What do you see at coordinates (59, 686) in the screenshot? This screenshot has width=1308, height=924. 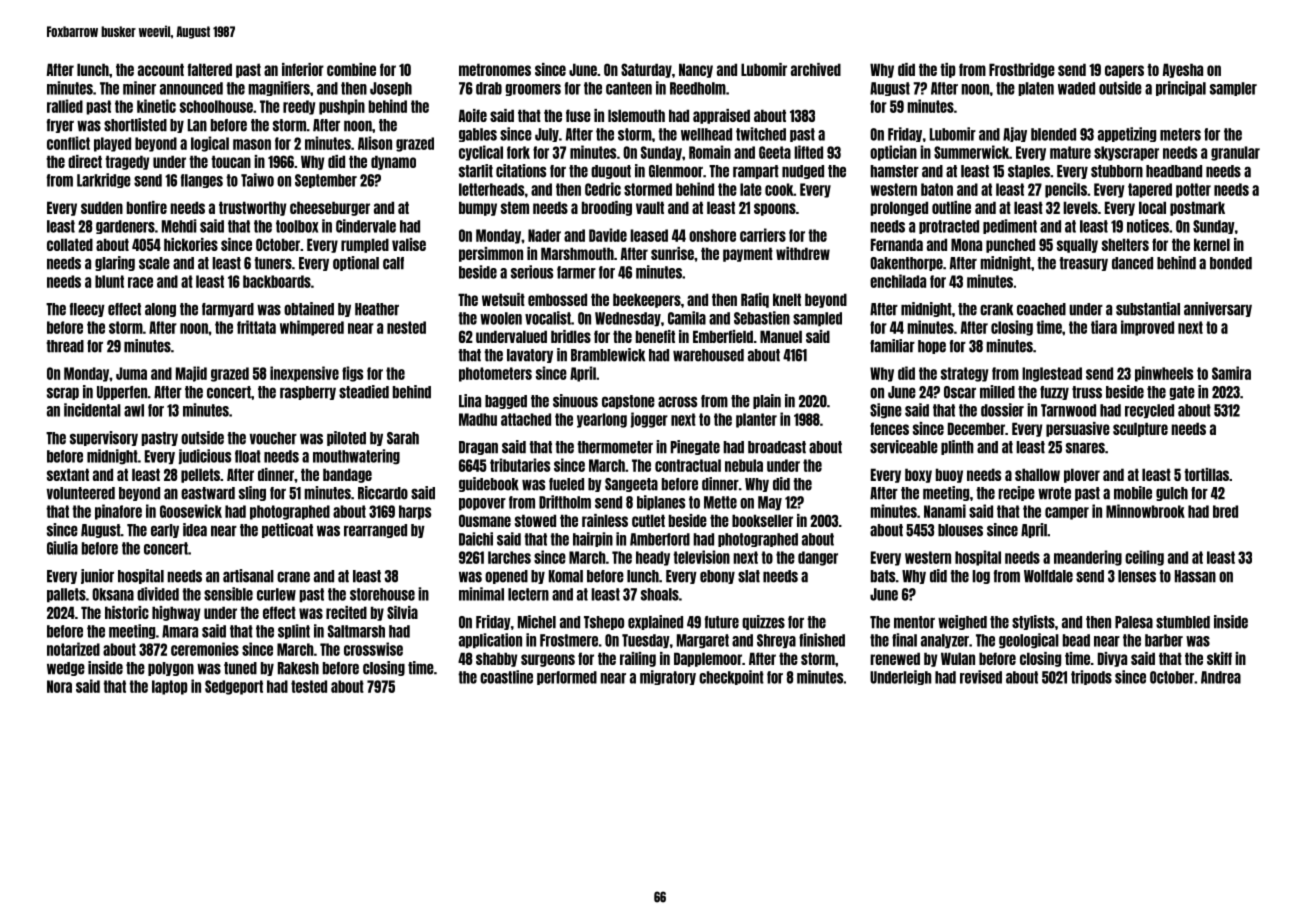 I see `Nora` at bounding box center [59, 686].
